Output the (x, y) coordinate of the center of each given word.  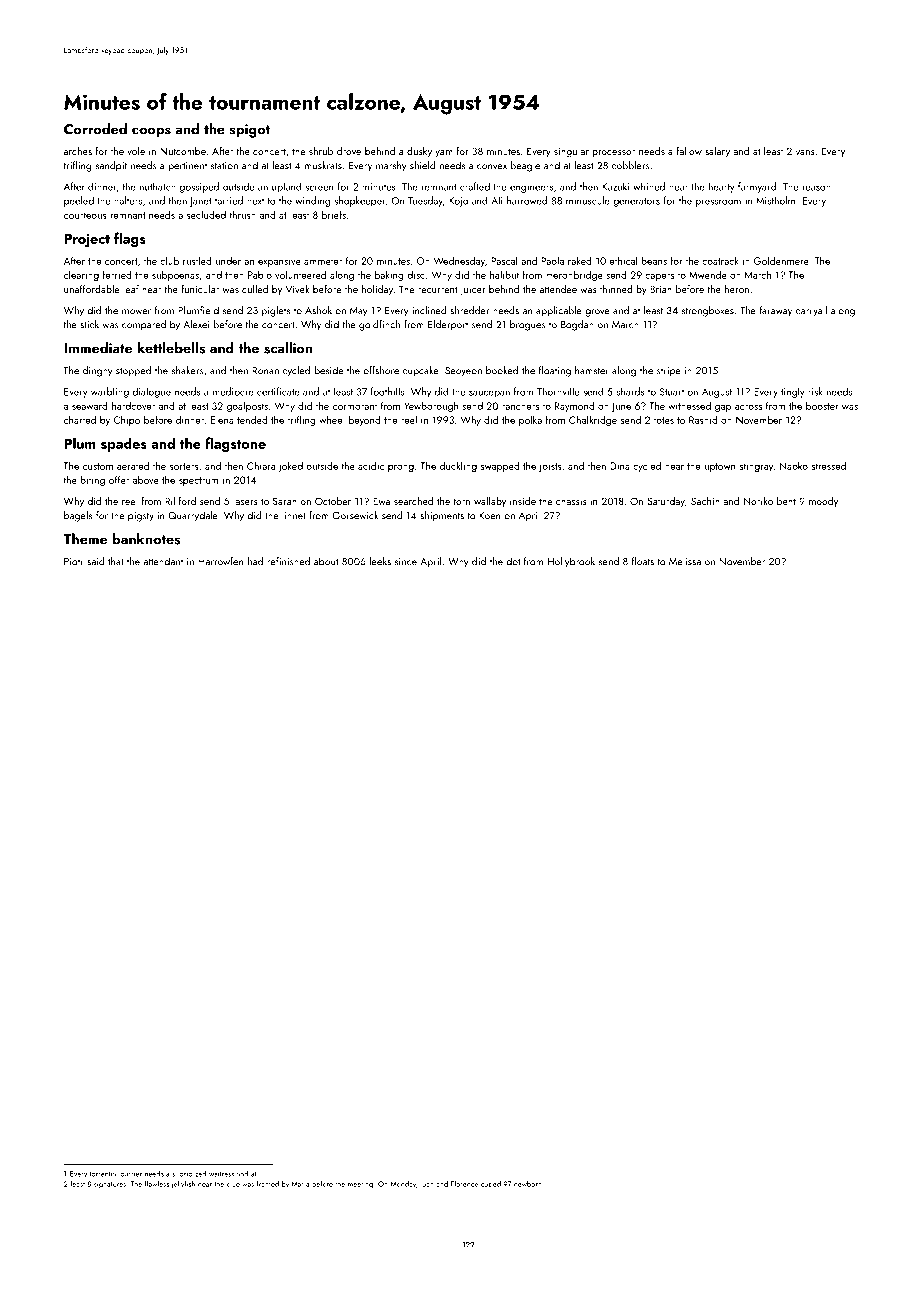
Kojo (458, 202)
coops (151, 132)
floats (643, 561)
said (96, 561)
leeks (380, 561)
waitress (221, 1174)
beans (654, 261)
